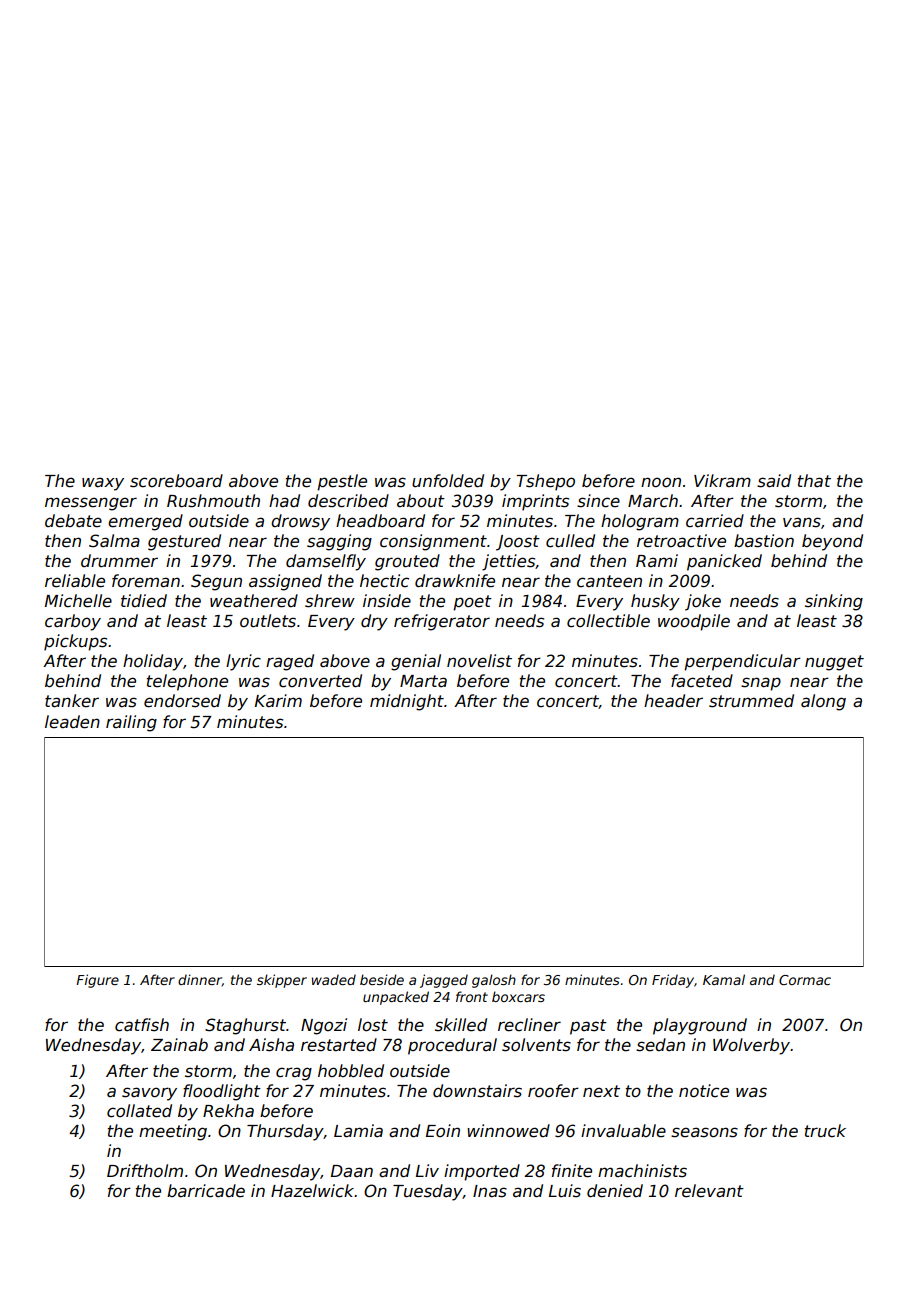 The width and height of the image is (908, 1316). I want to click on jagged, so click(444, 981).
